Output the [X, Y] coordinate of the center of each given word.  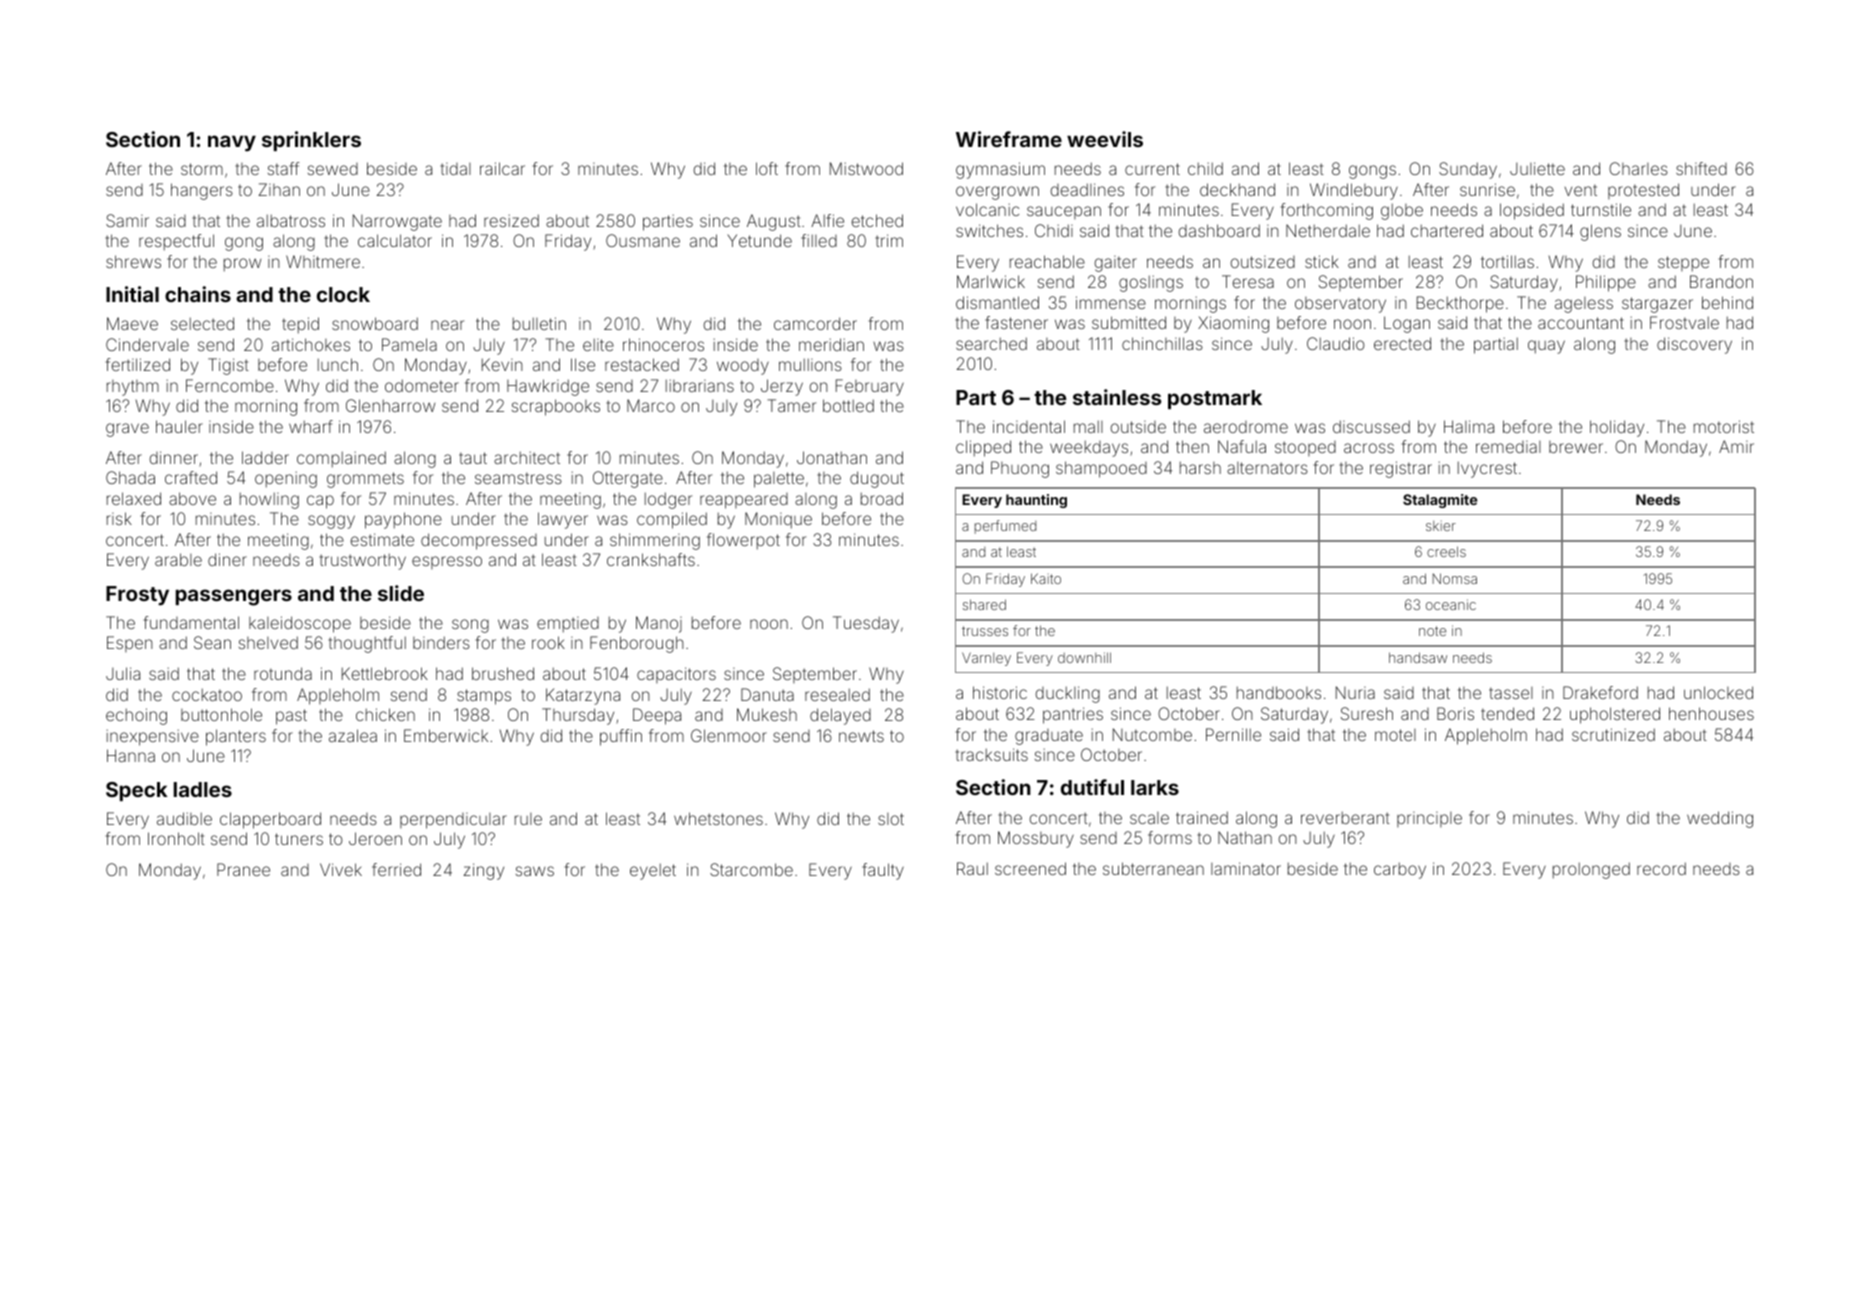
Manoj [659, 624]
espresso [447, 562]
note [1432, 631]
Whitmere [323, 261]
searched [991, 343]
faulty [883, 871]
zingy [484, 871]
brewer [1576, 447]
